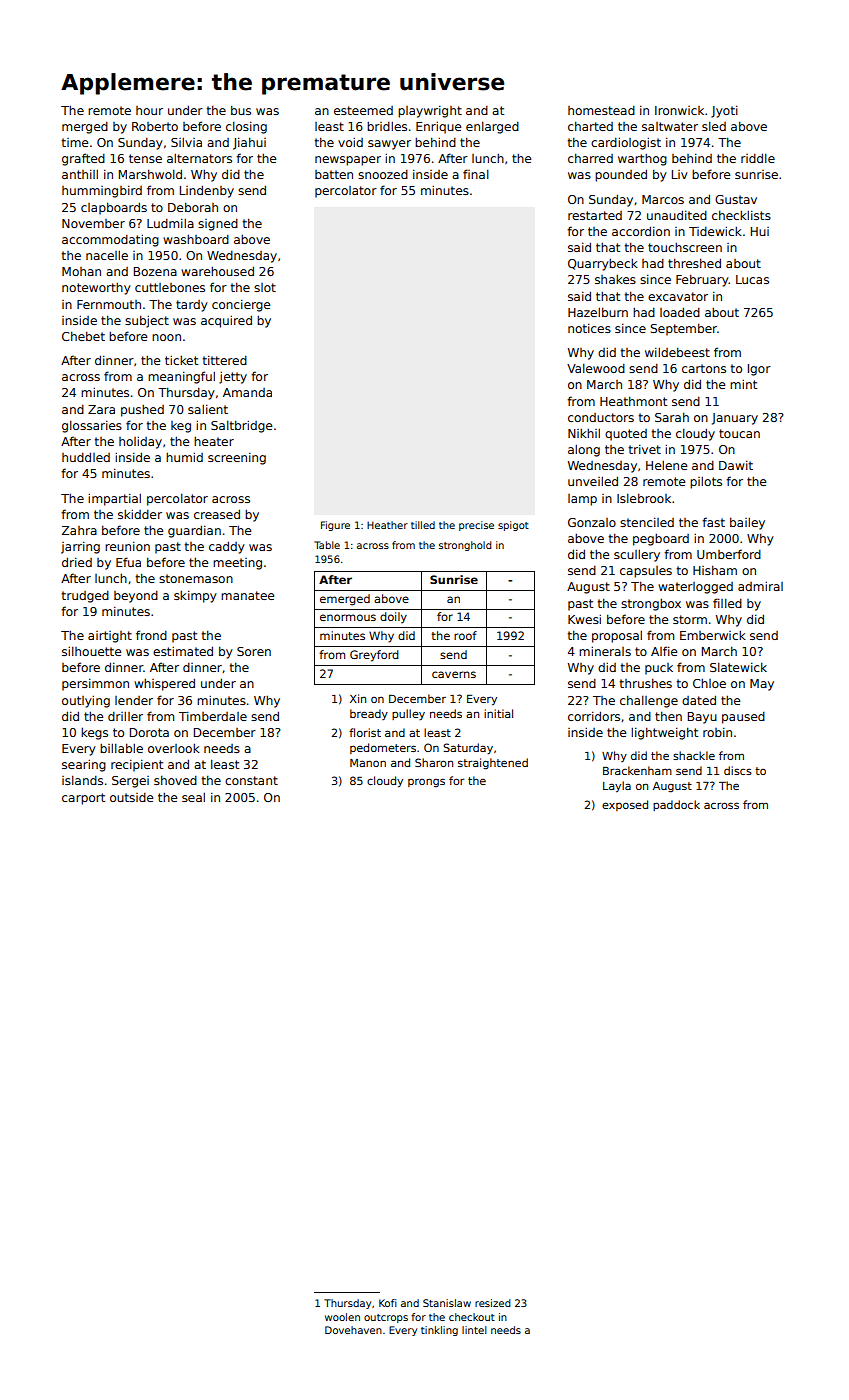 The height and width of the page is (1400, 849). What do you see at coordinates (706, 482) in the page?
I see `pilots` at bounding box center [706, 482].
